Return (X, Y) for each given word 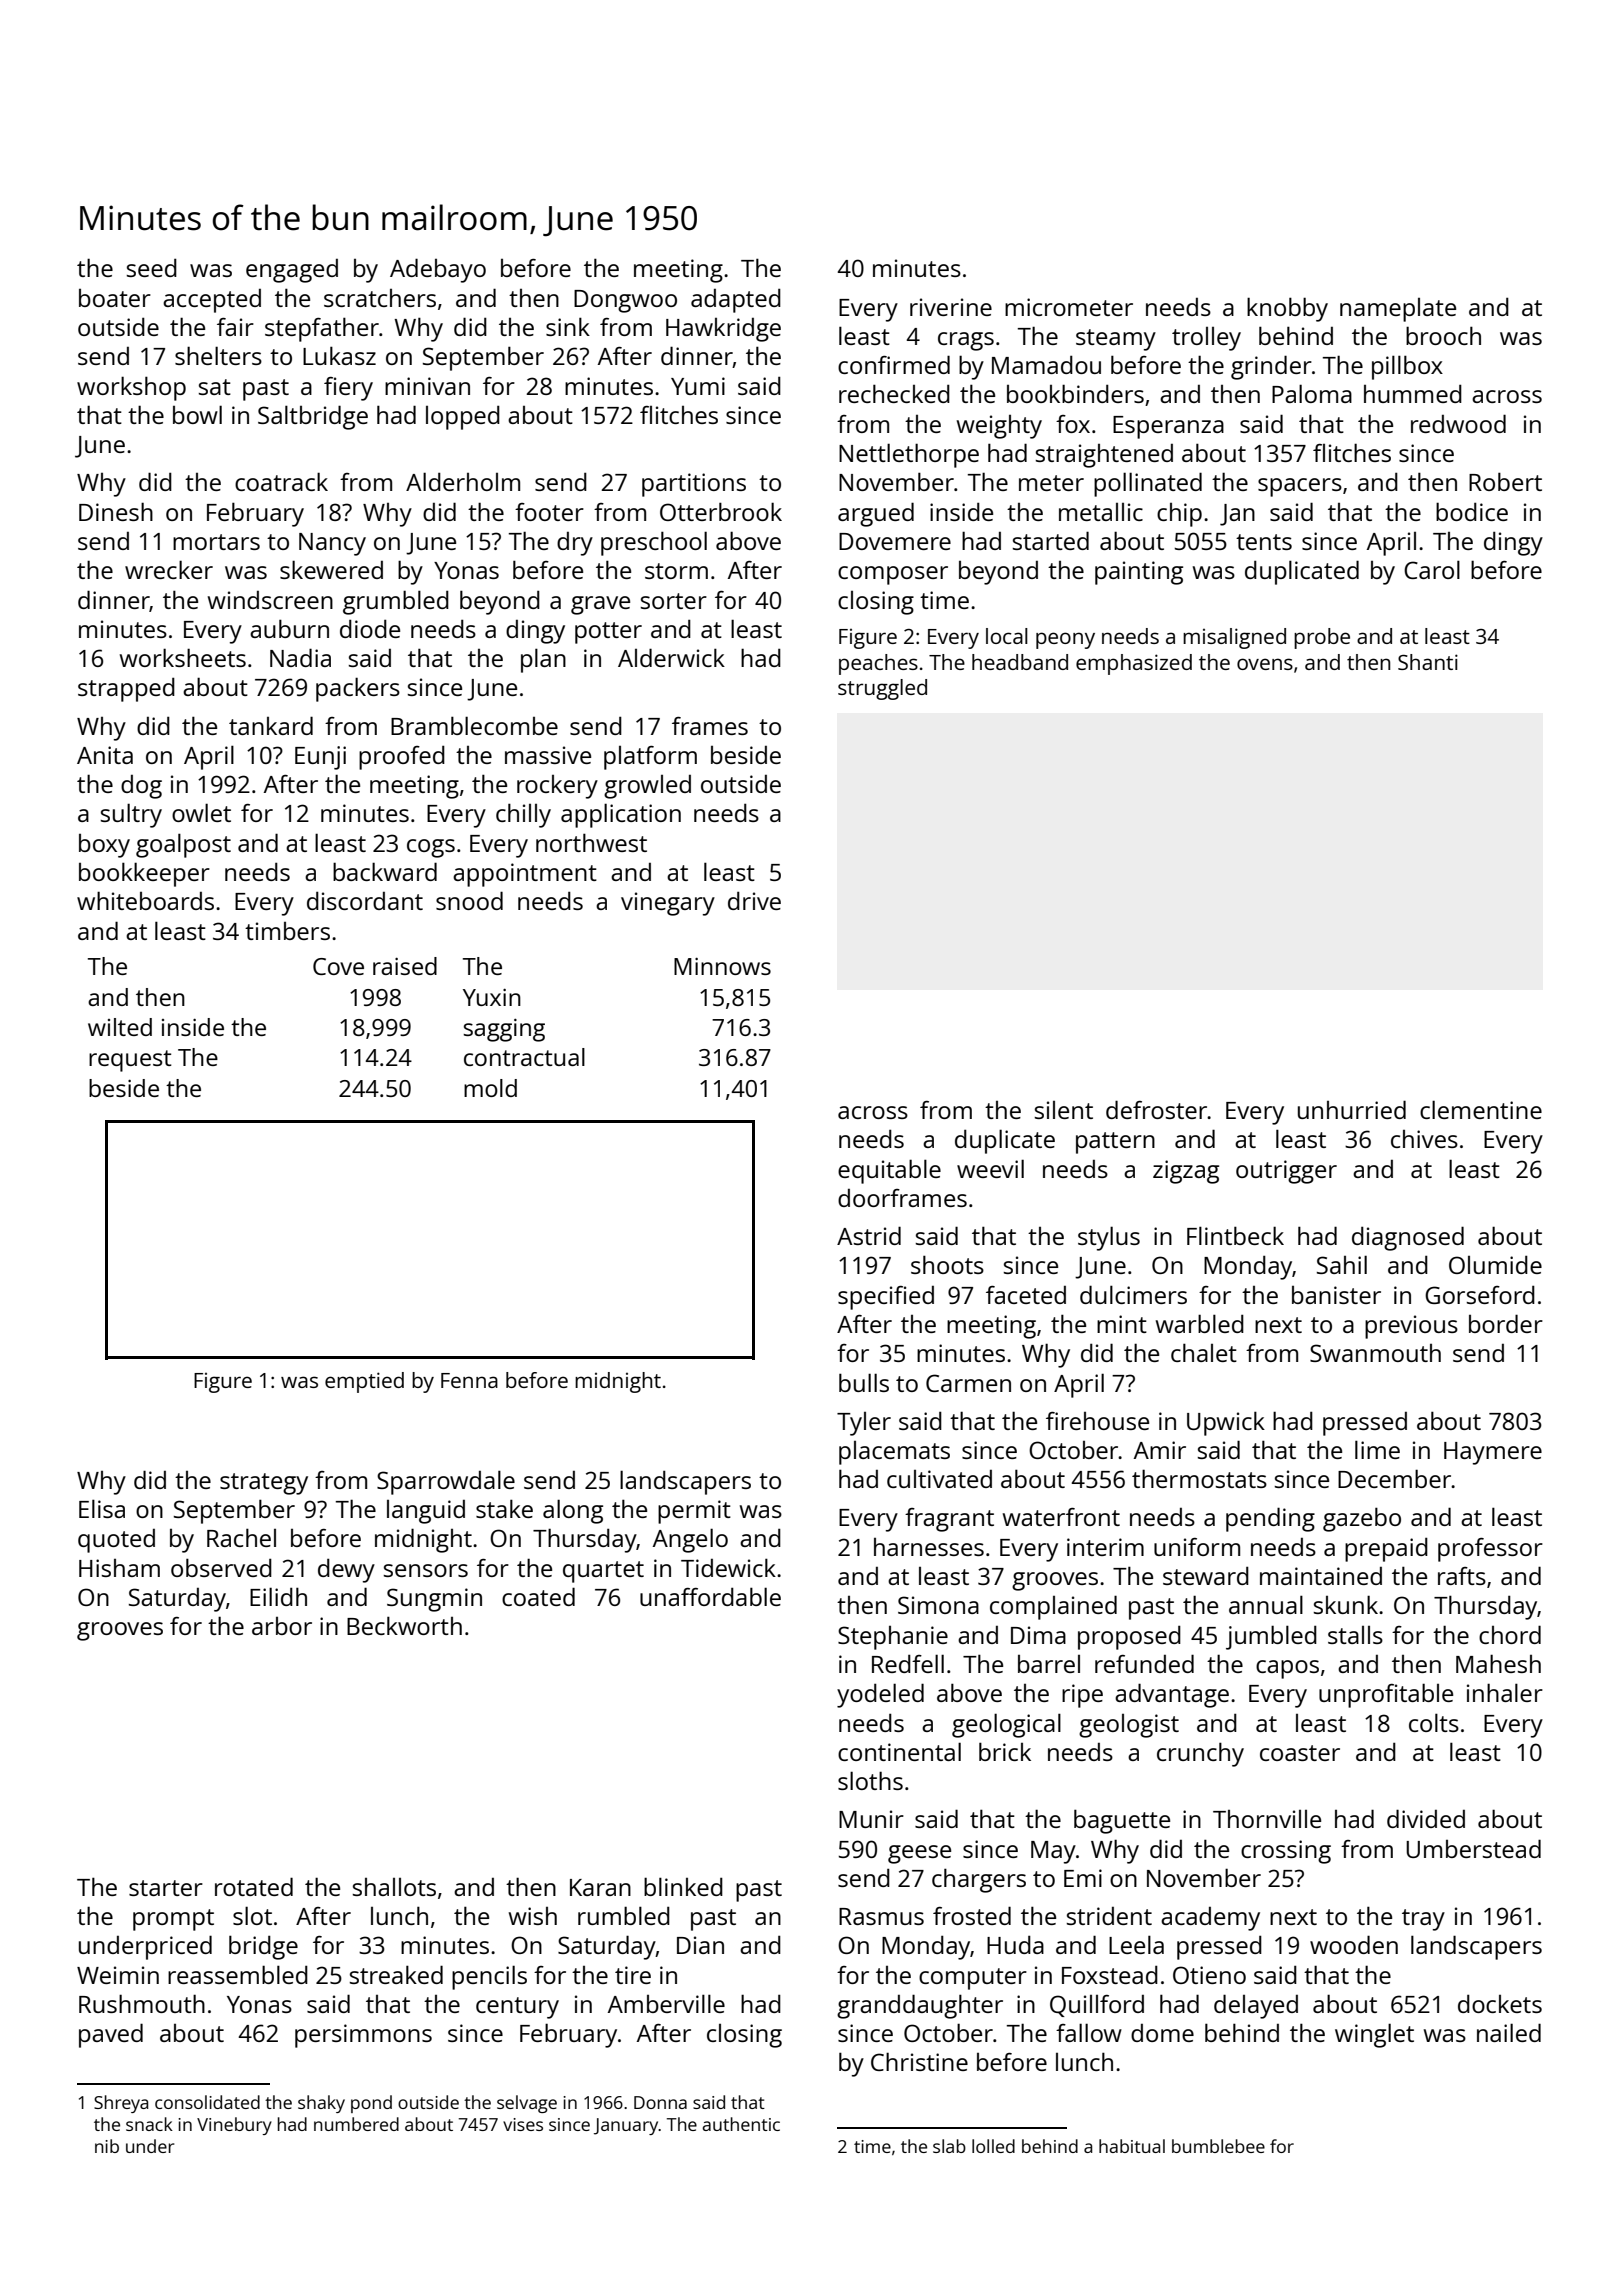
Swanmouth (1375, 1353)
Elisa (102, 1508)
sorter (674, 601)
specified (886, 1298)
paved (111, 2035)
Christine (919, 2061)
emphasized (1134, 664)
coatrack (281, 481)
